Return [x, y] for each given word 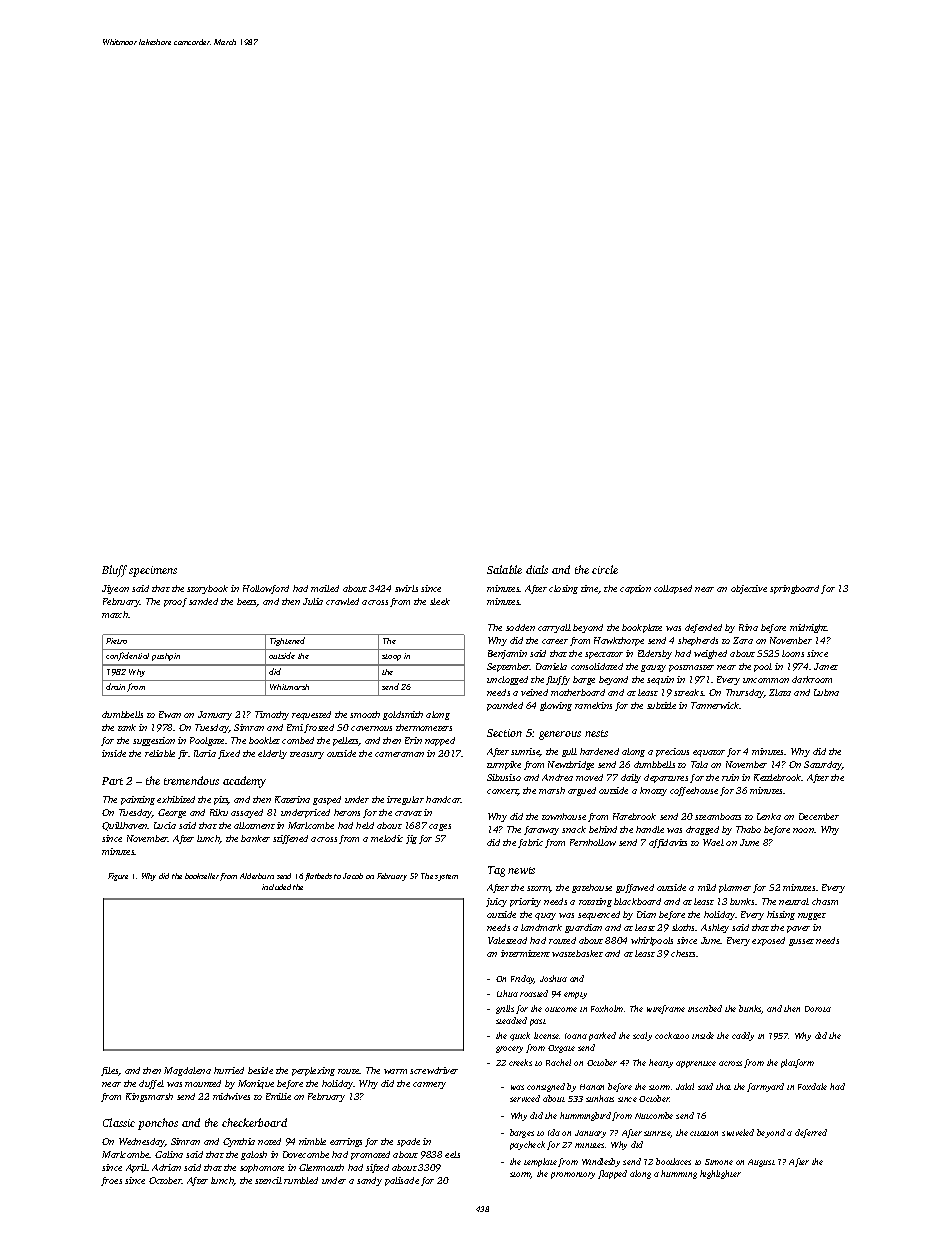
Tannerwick [715, 705]
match [115, 614]
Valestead [507, 940]
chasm [825, 901]
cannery [429, 1085]
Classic [119, 1122]
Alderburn [257, 876]
